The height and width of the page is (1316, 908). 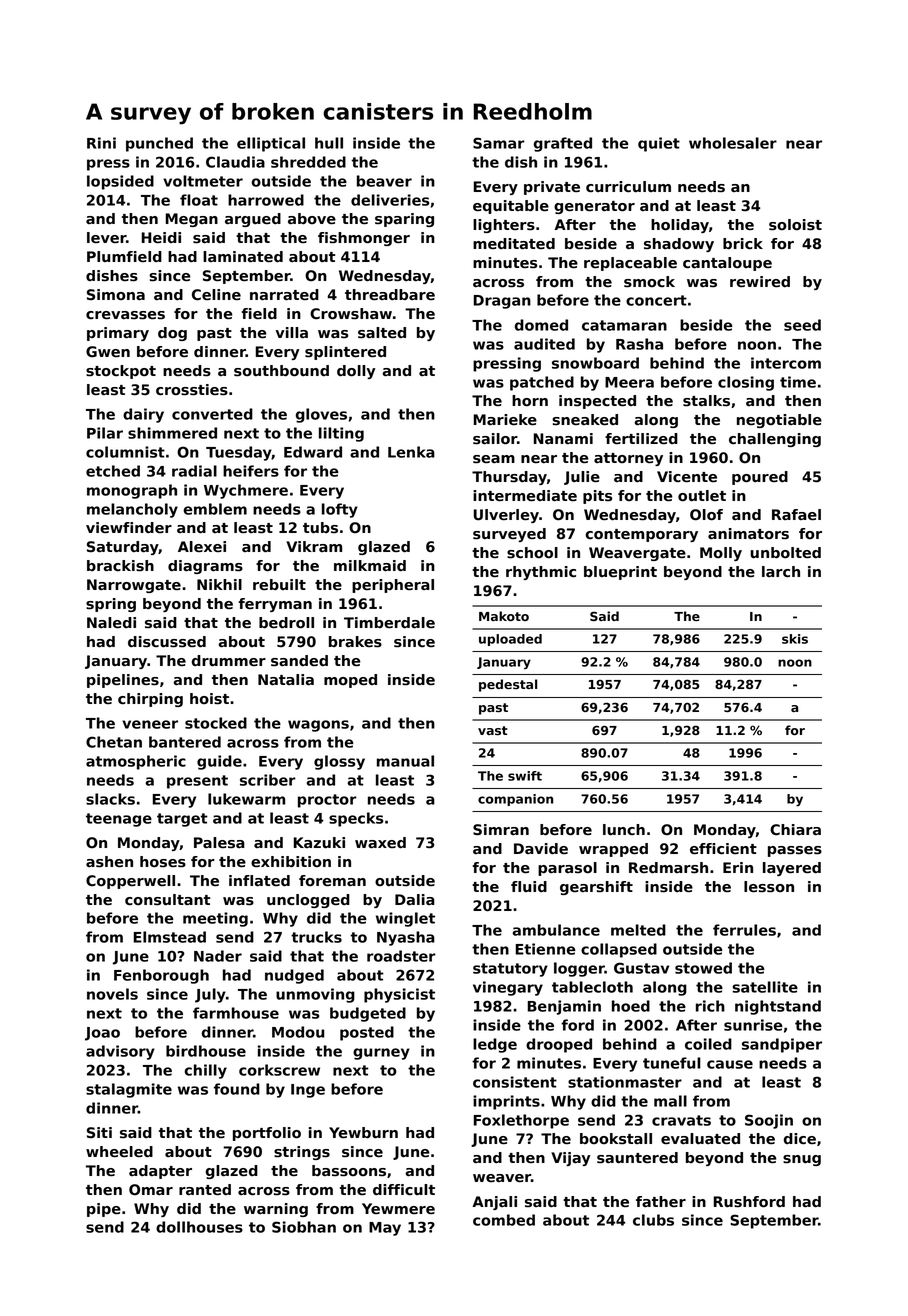 I want to click on advisory, so click(x=120, y=1052).
